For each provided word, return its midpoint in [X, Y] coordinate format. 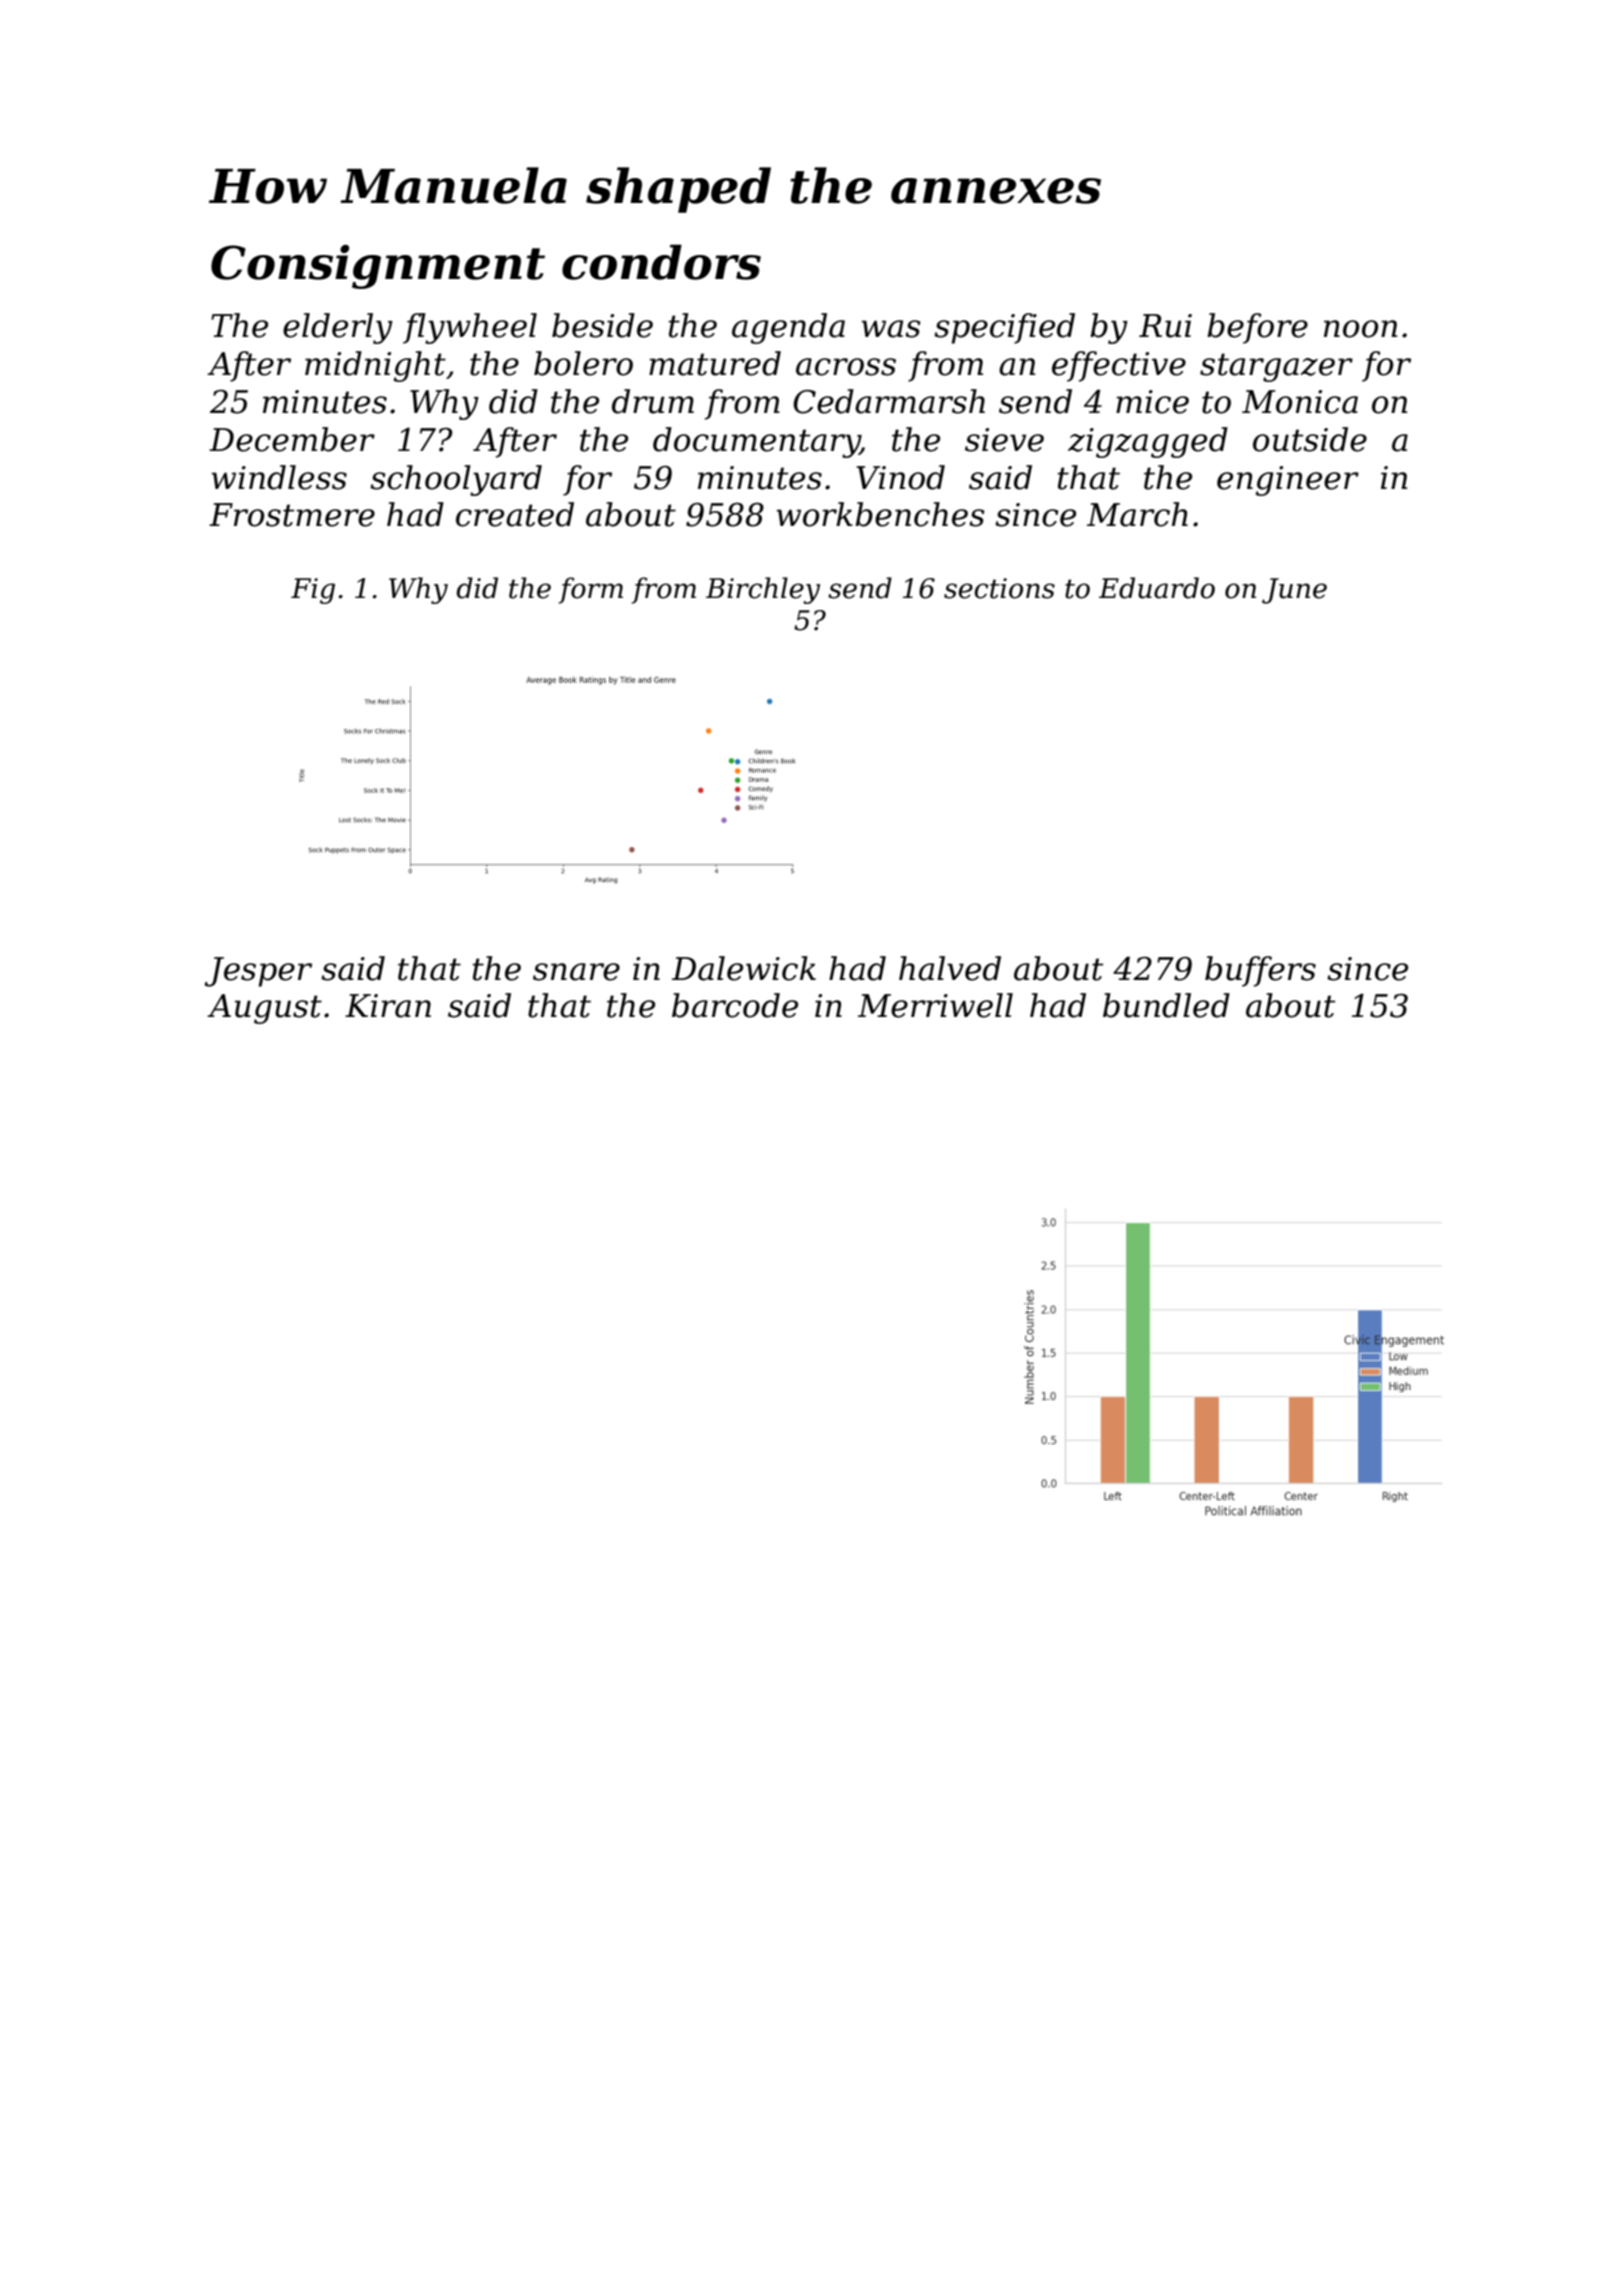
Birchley [763, 590]
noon [1360, 329]
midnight [375, 366]
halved [950, 968]
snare [576, 972]
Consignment [378, 267]
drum [653, 401]
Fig [313, 591]
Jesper [258, 972]
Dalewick [744, 968]
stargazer [1276, 367]
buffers [1260, 971]
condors [661, 262]
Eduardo [1157, 588]
